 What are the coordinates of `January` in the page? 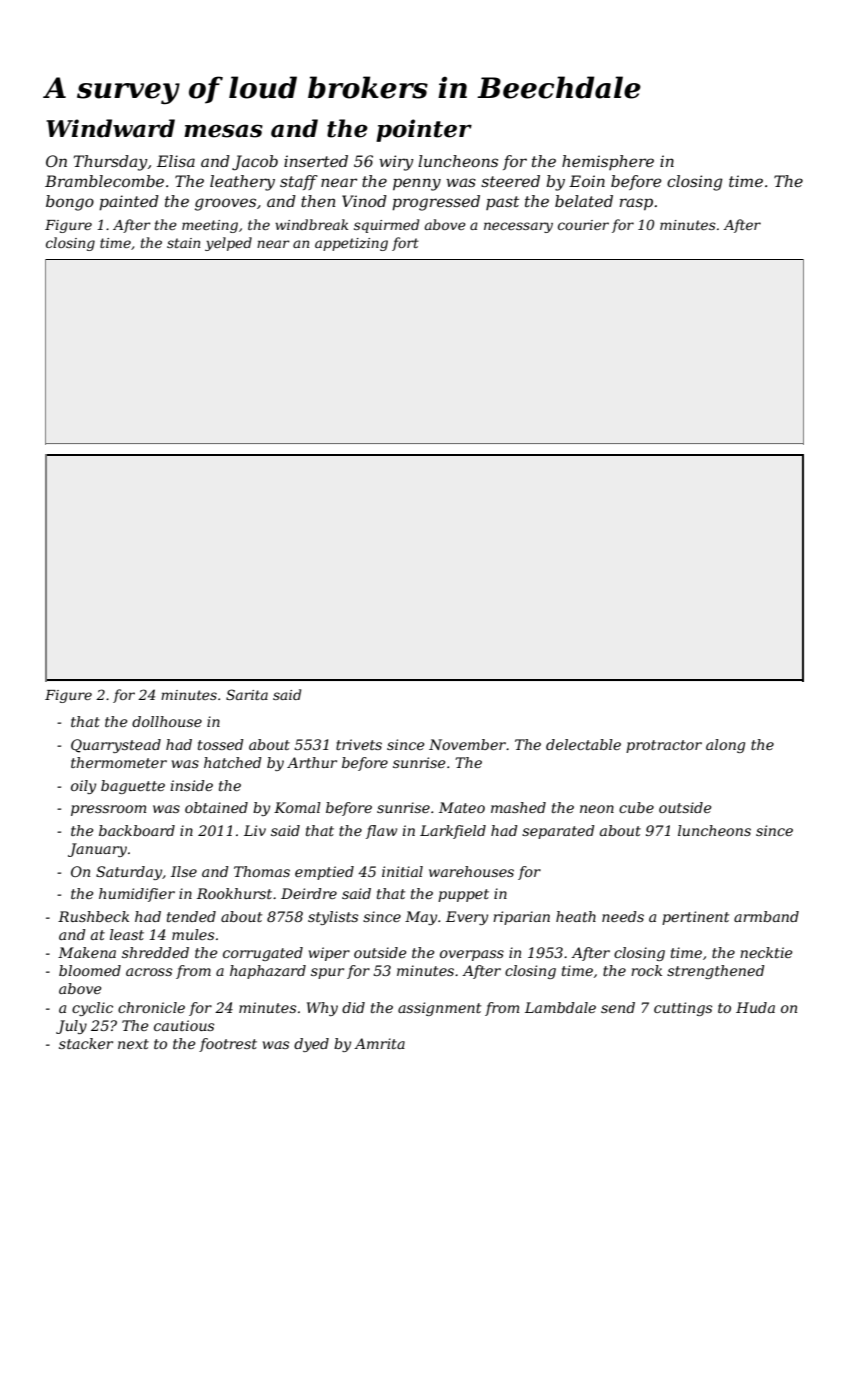 It's located at (97, 850).
